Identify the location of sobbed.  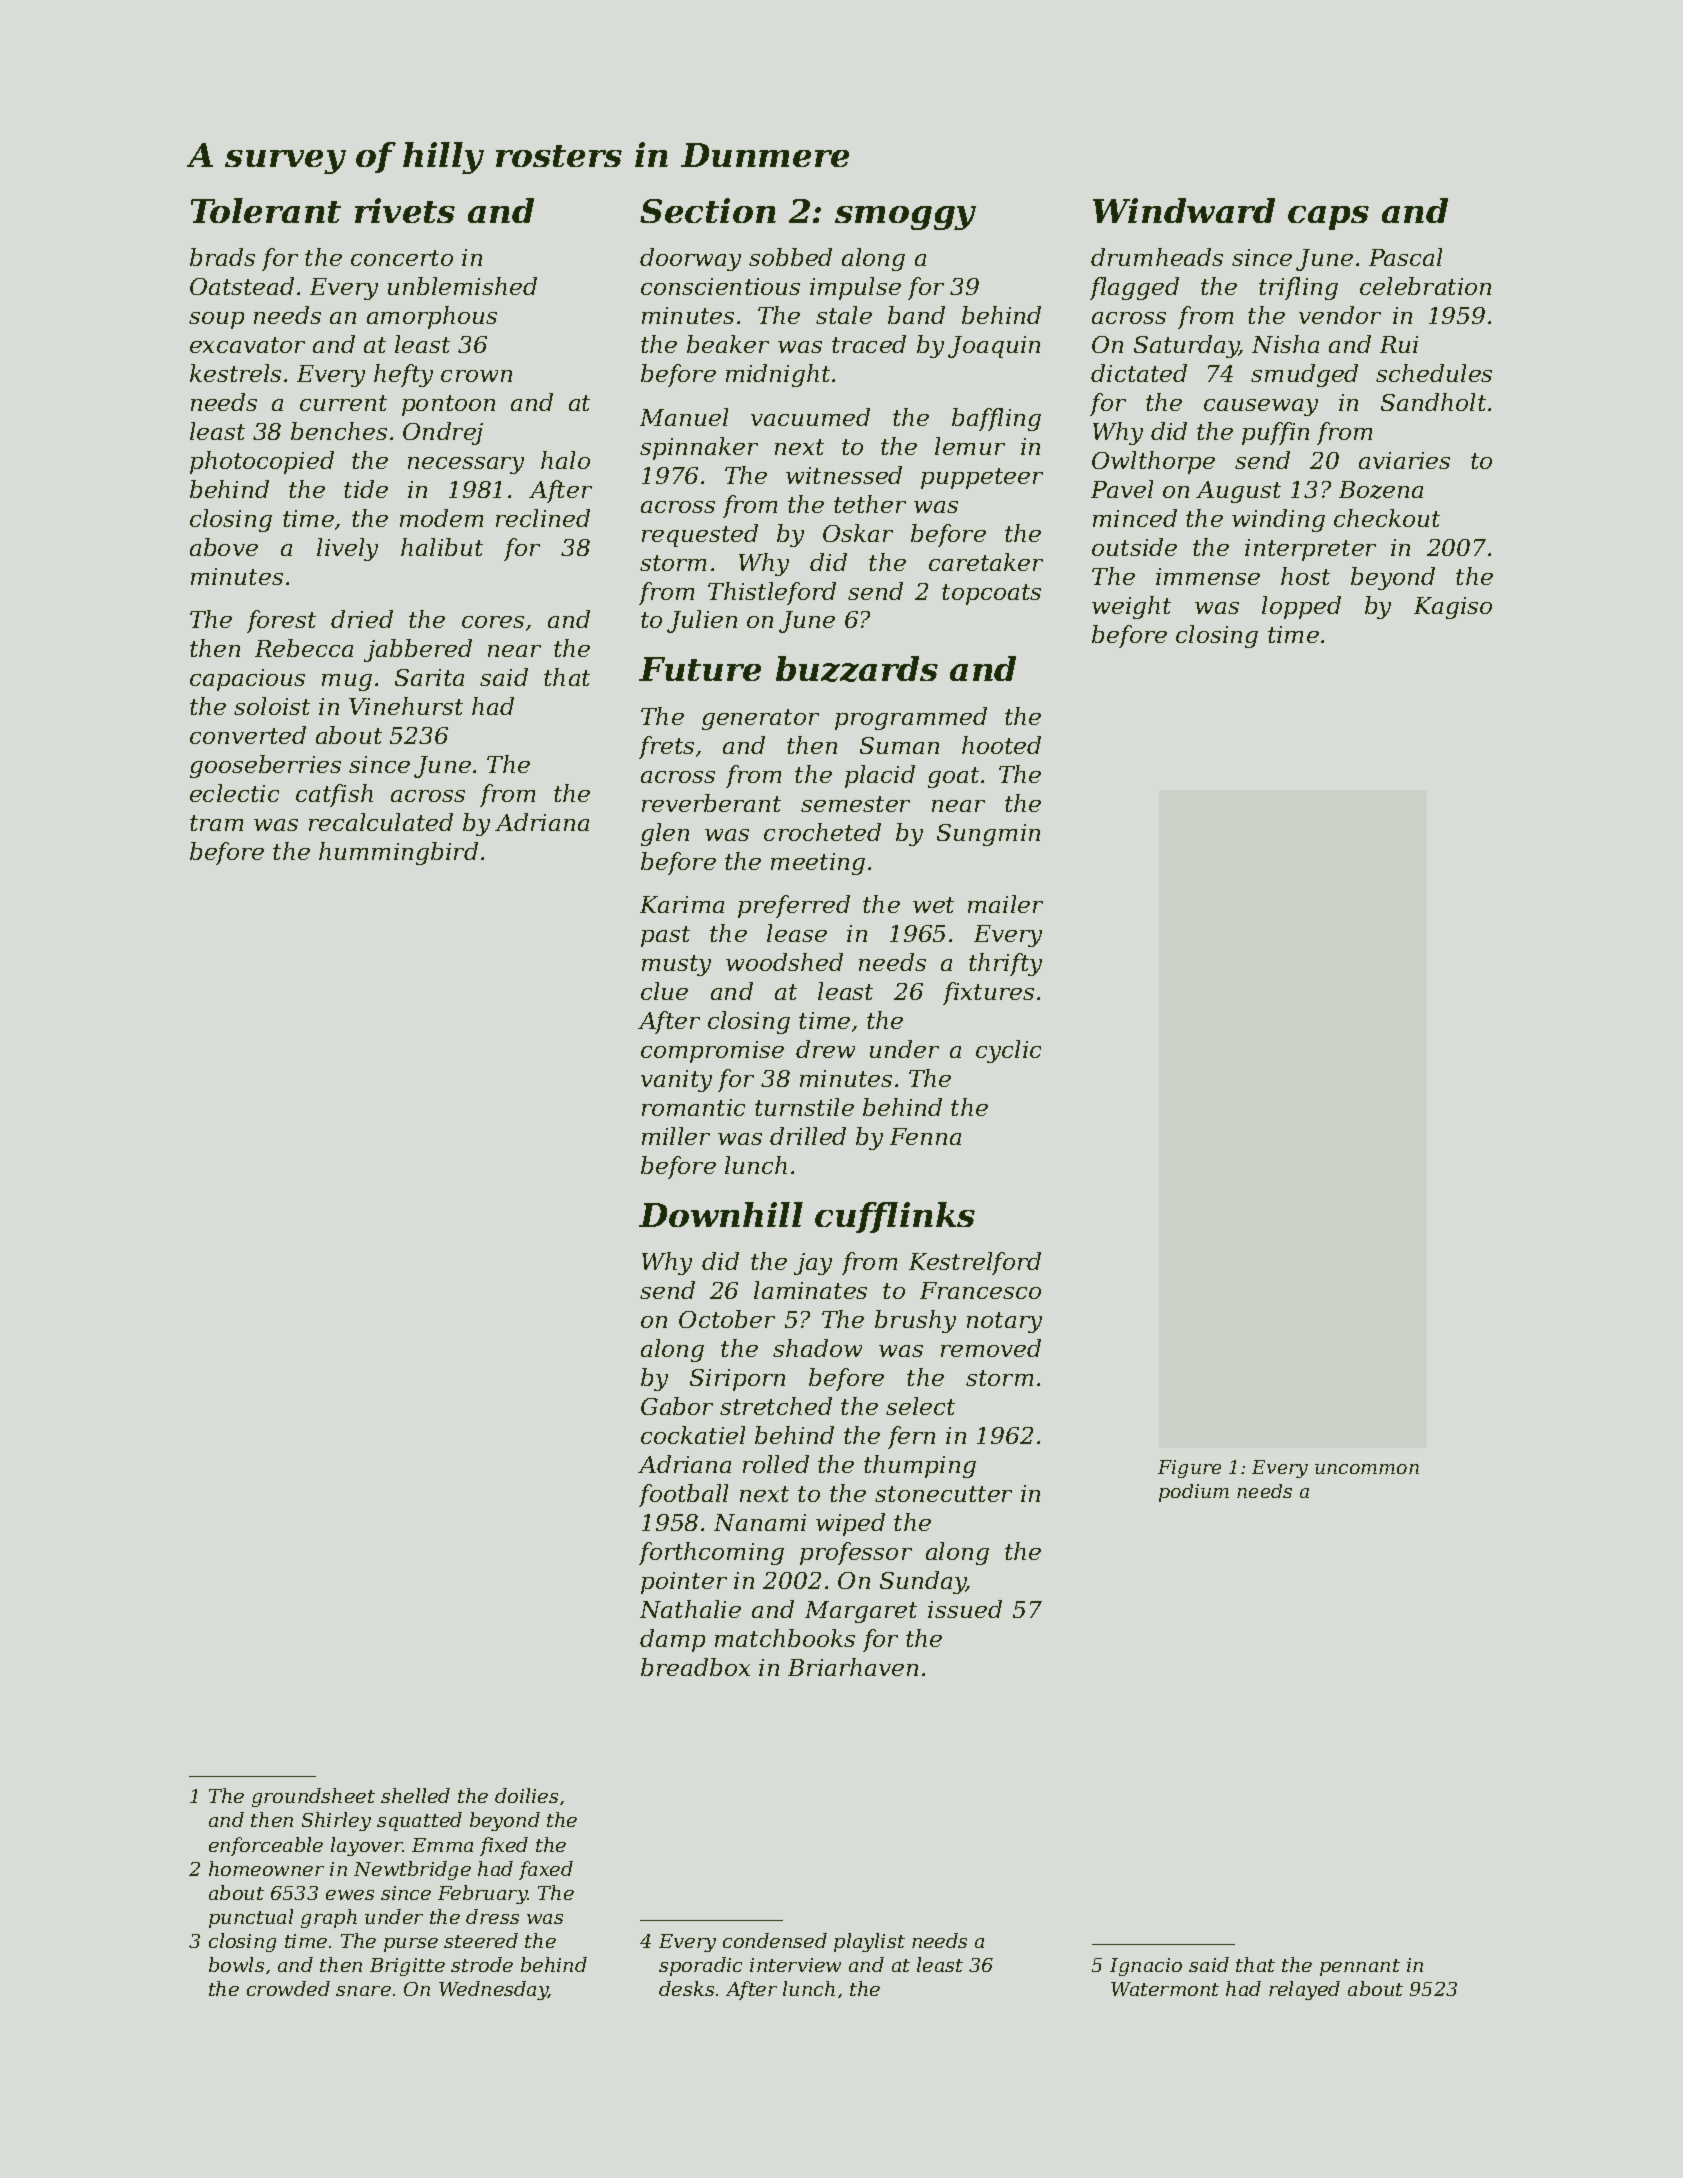
(790, 257).
